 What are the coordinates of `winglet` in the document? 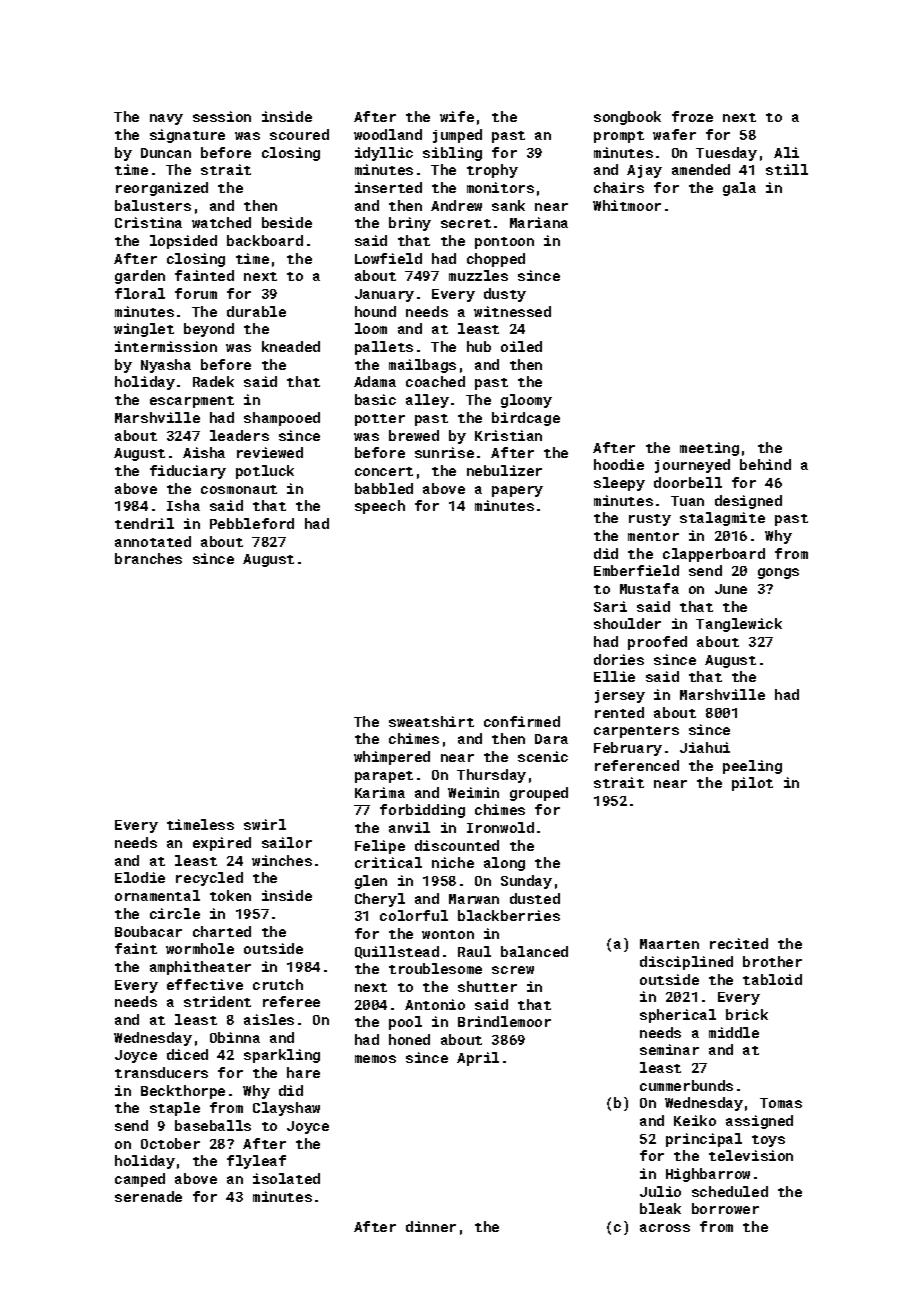 It's located at (144, 330).
